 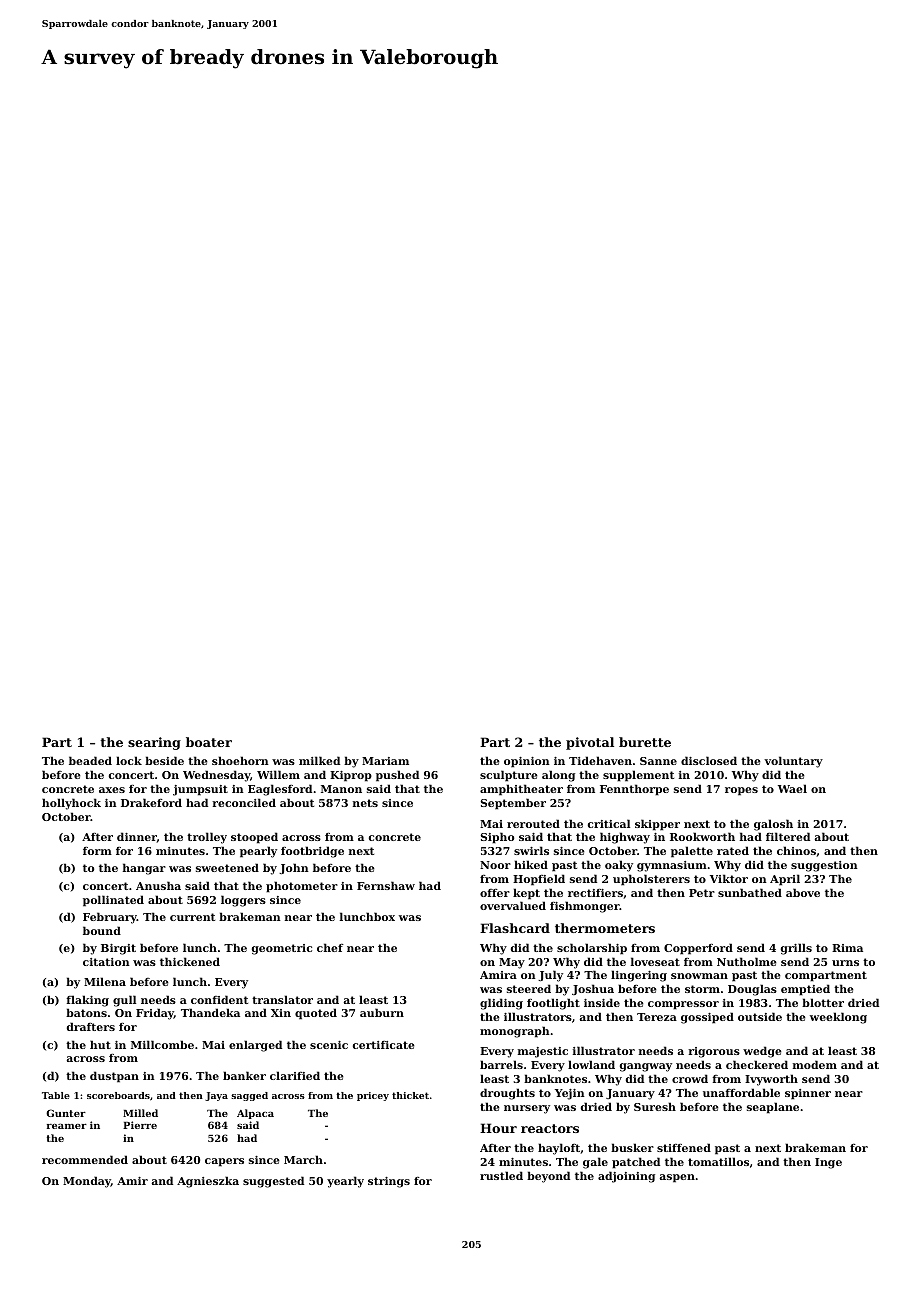 What do you see at coordinates (208, 1182) in the screenshot?
I see `Agnieszka` at bounding box center [208, 1182].
